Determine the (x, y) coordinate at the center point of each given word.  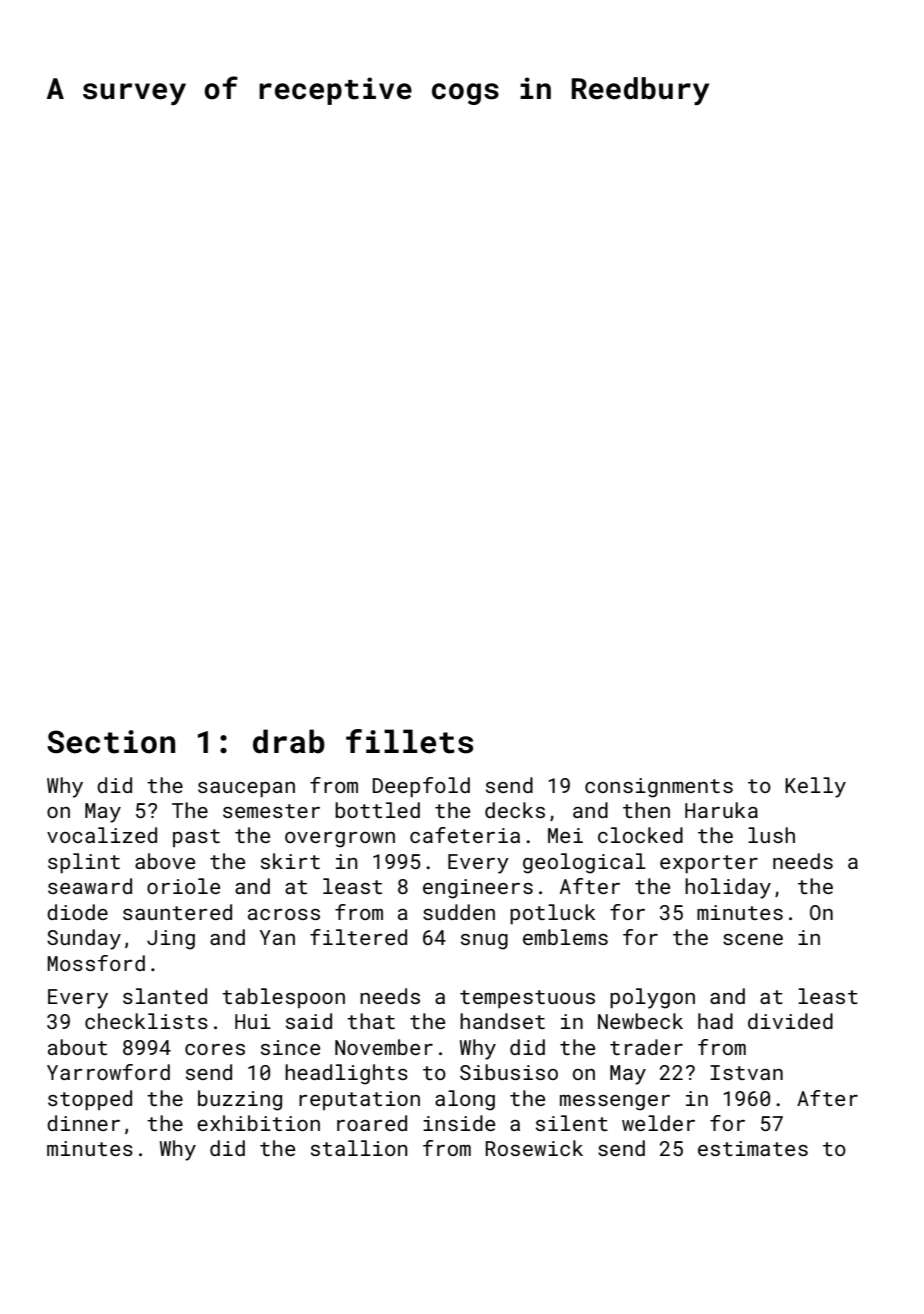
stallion (359, 1148)
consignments (659, 788)
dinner (83, 1123)
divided (790, 1021)
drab (289, 741)
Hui (253, 1021)
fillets (409, 741)
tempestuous (527, 999)
